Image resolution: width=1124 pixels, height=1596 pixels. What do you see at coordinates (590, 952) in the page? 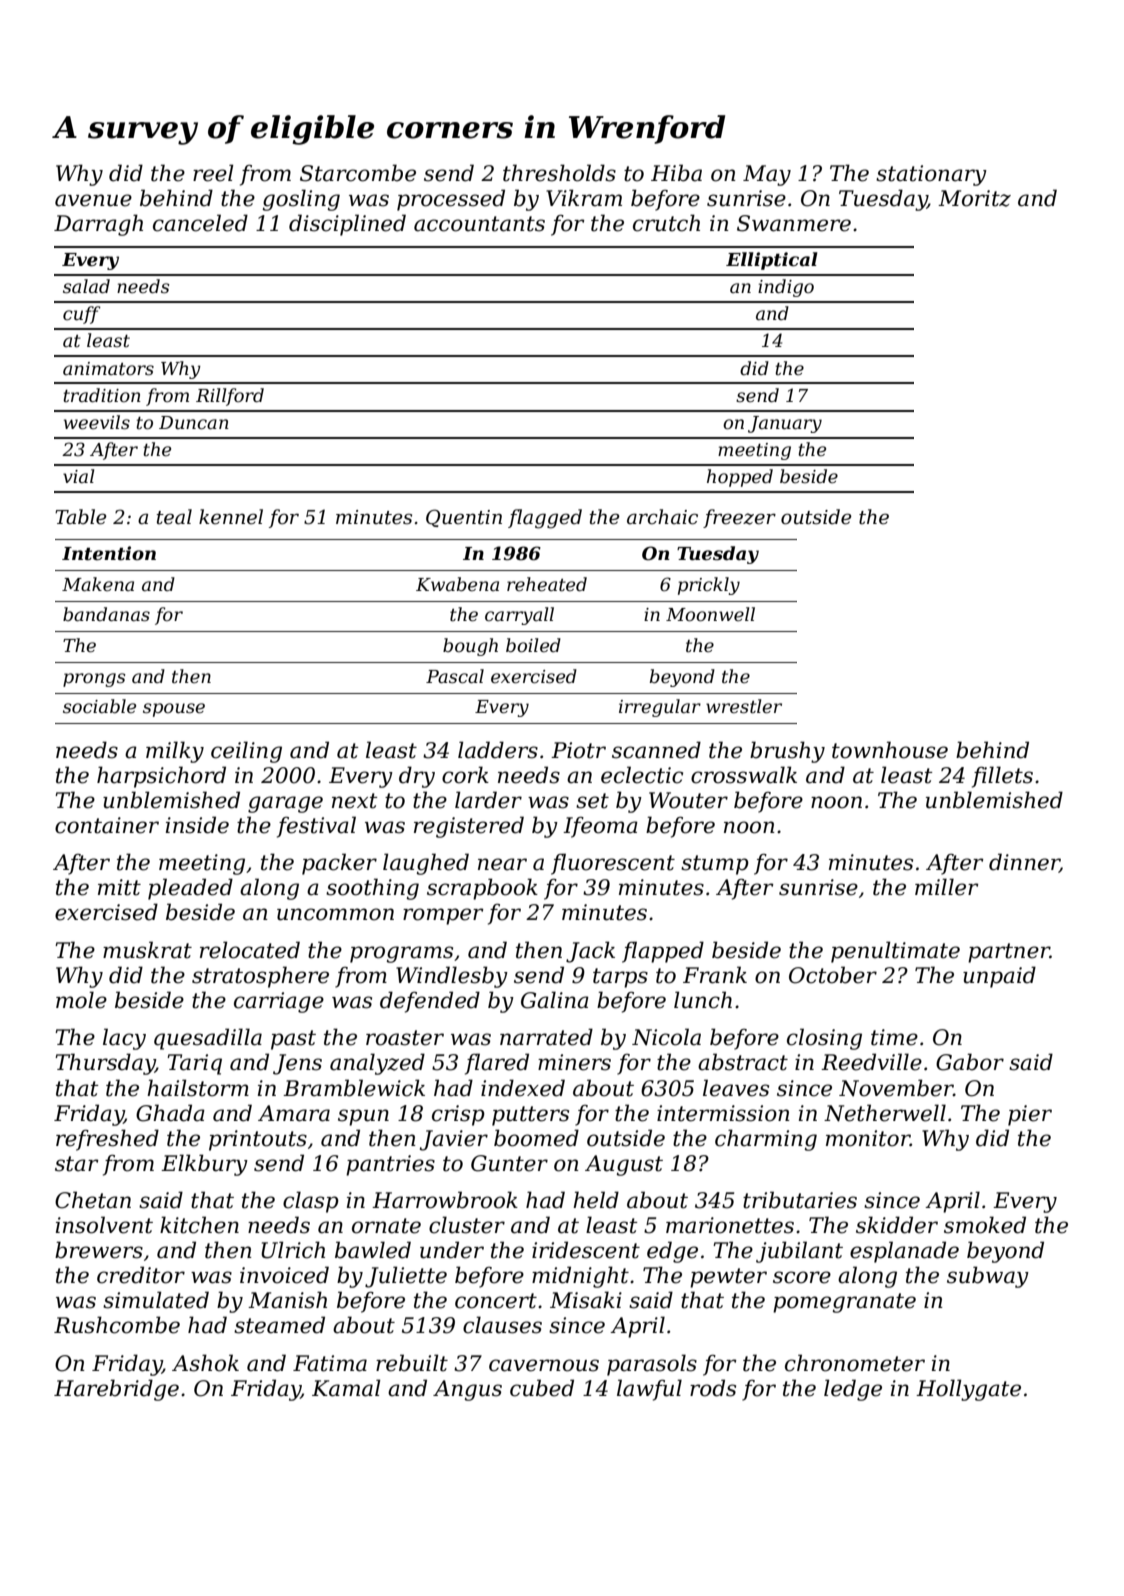
I see `Jack` at bounding box center [590, 952].
